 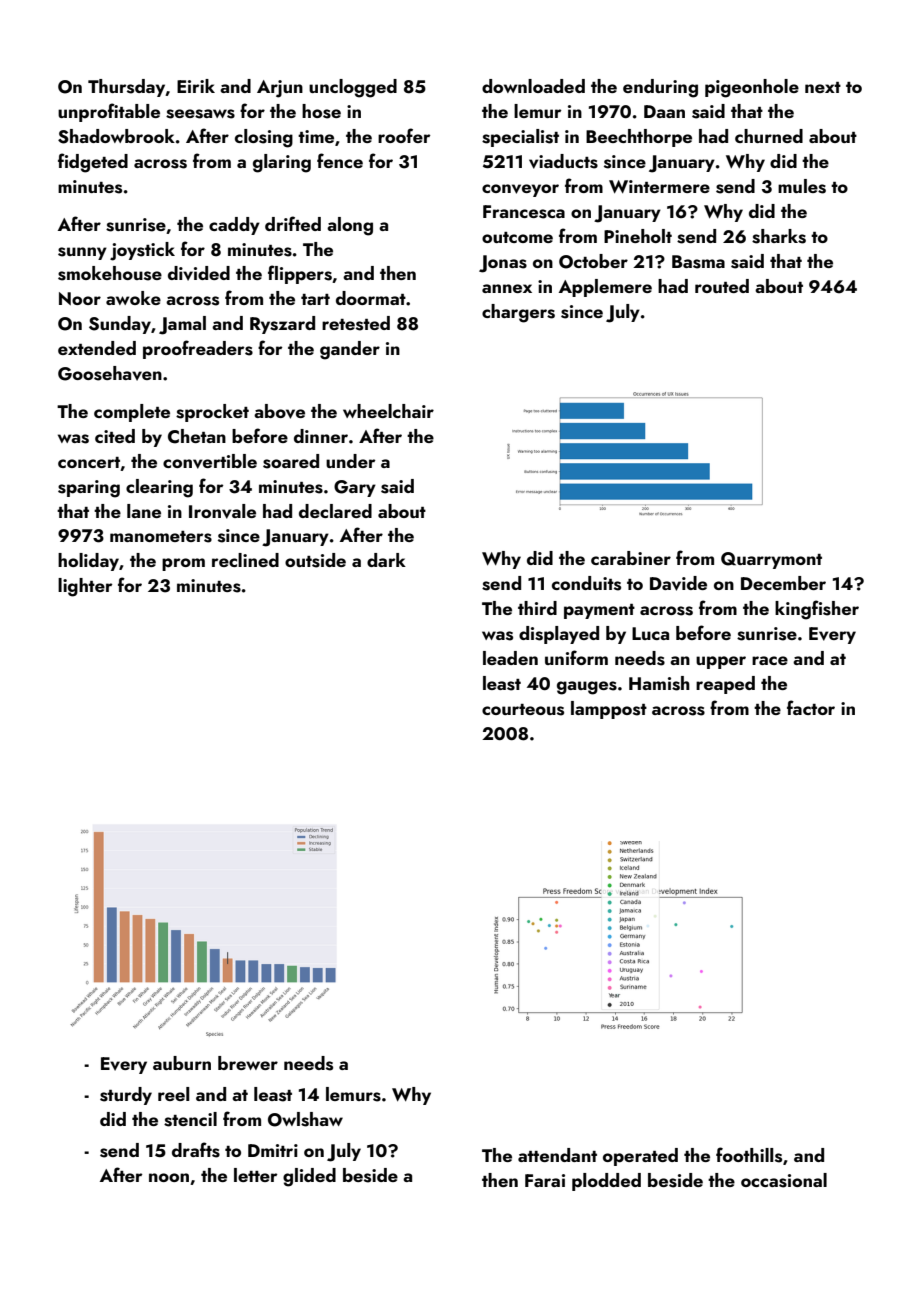 What do you see at coordinates (557, 1155) in the image?
I see `attendant` at bounding box center [557, 1155].
